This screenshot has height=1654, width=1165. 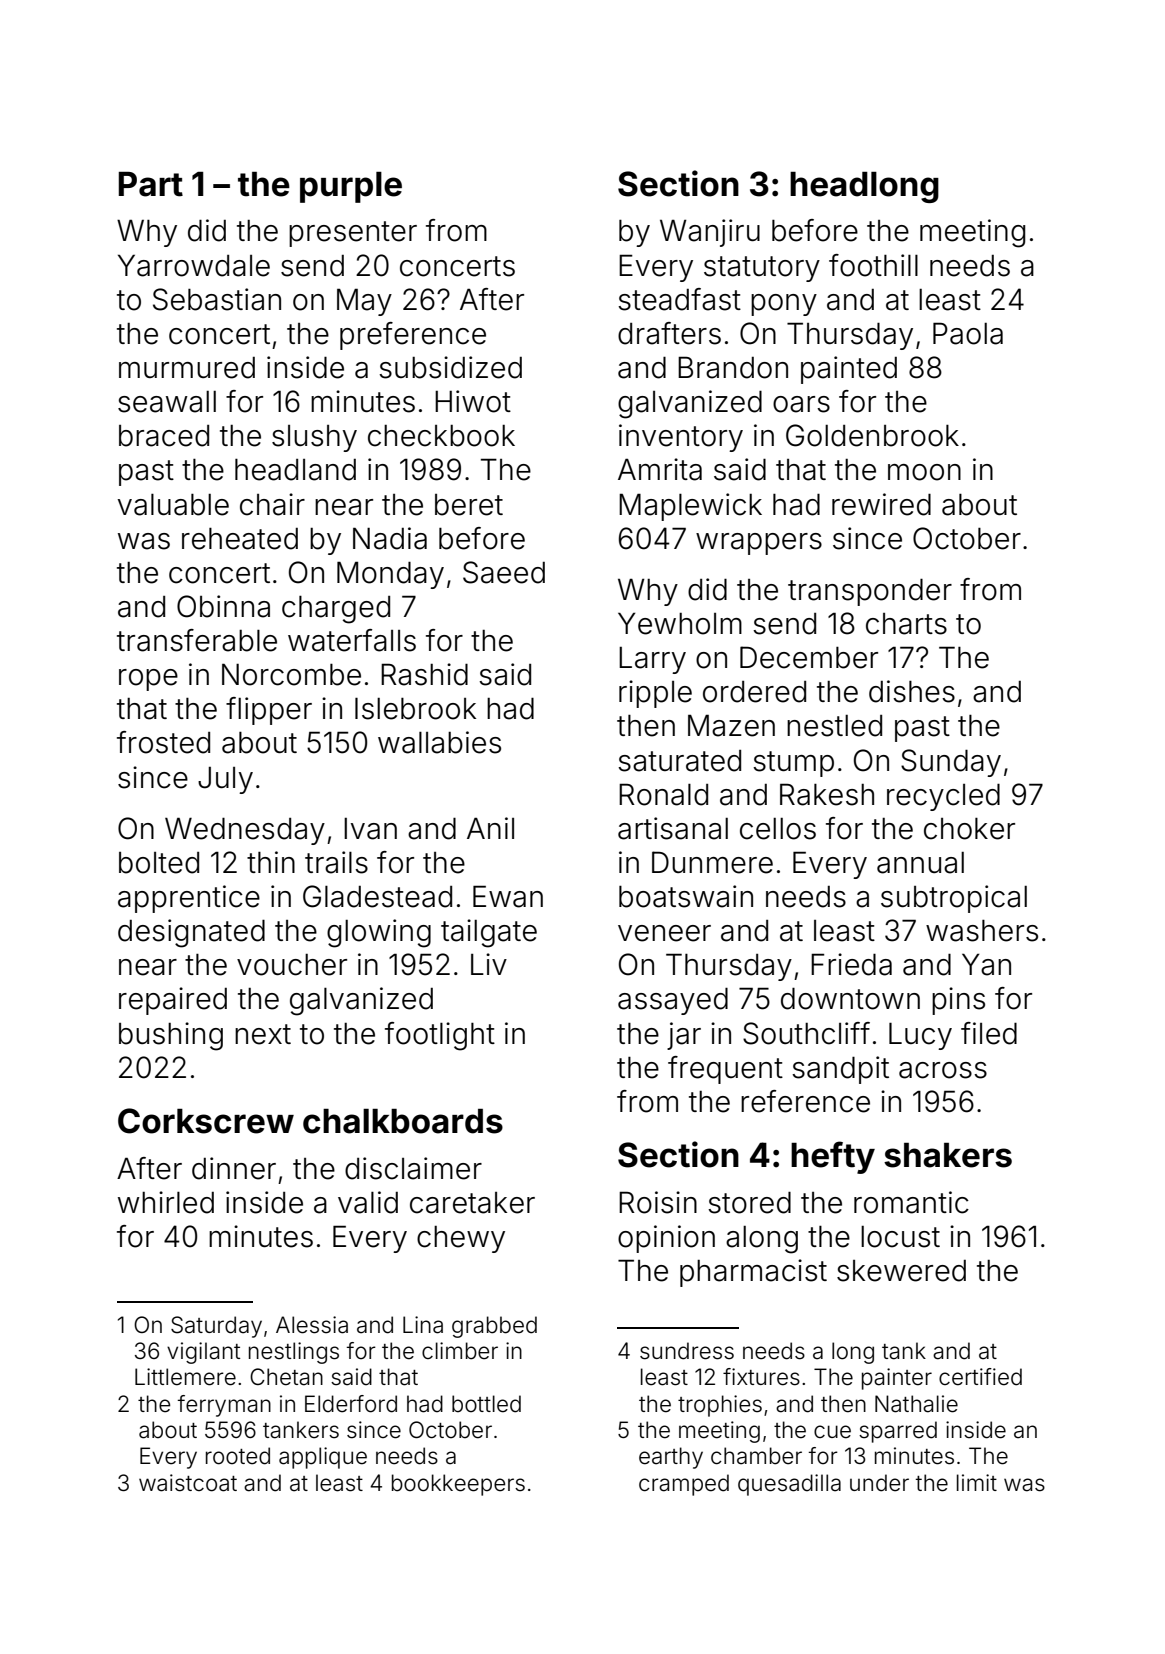 I want to click on Nadia, so click(x=390, y=538).
